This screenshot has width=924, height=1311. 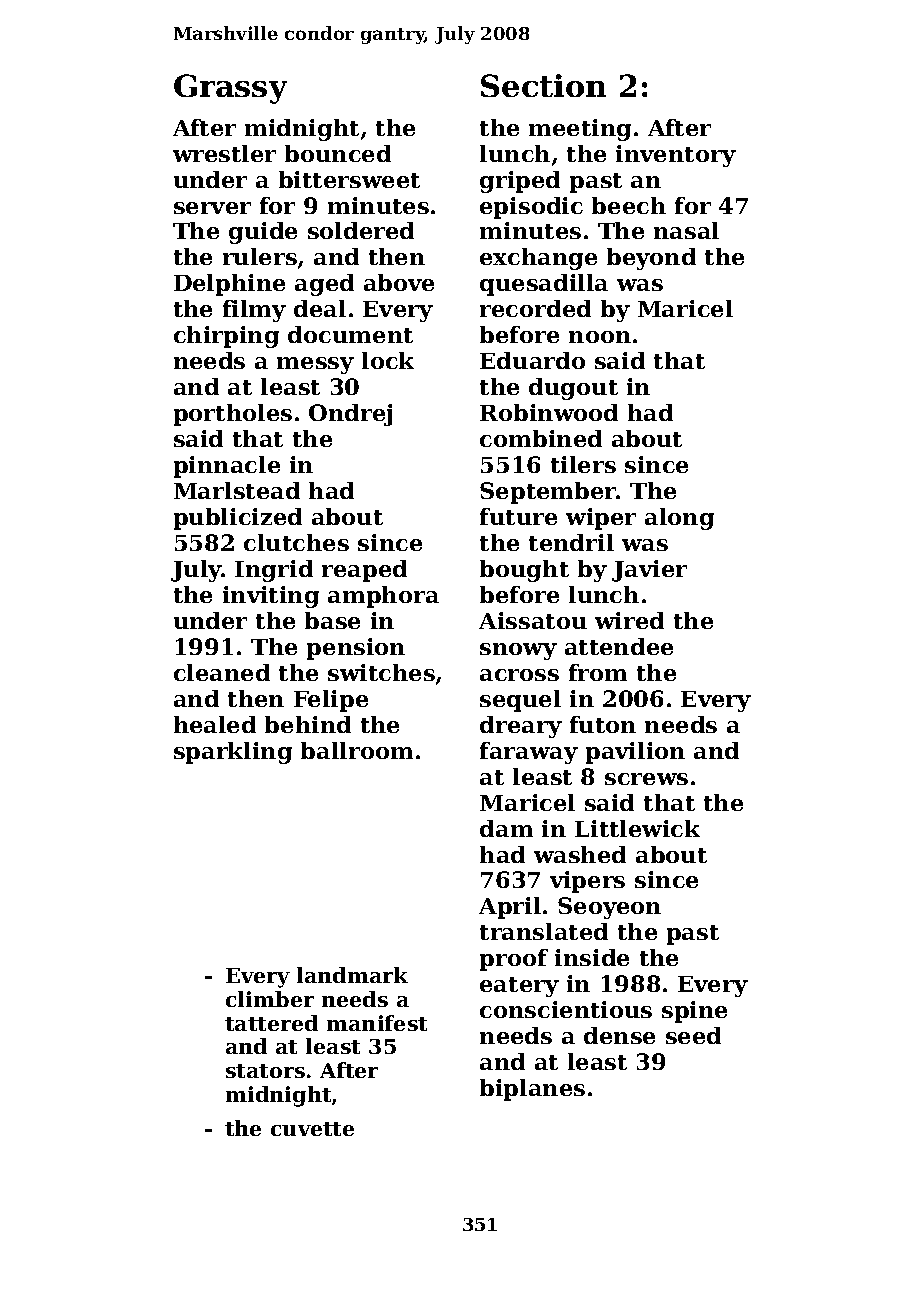 I want to click on cuvette, so click(x=312, y=1129).
